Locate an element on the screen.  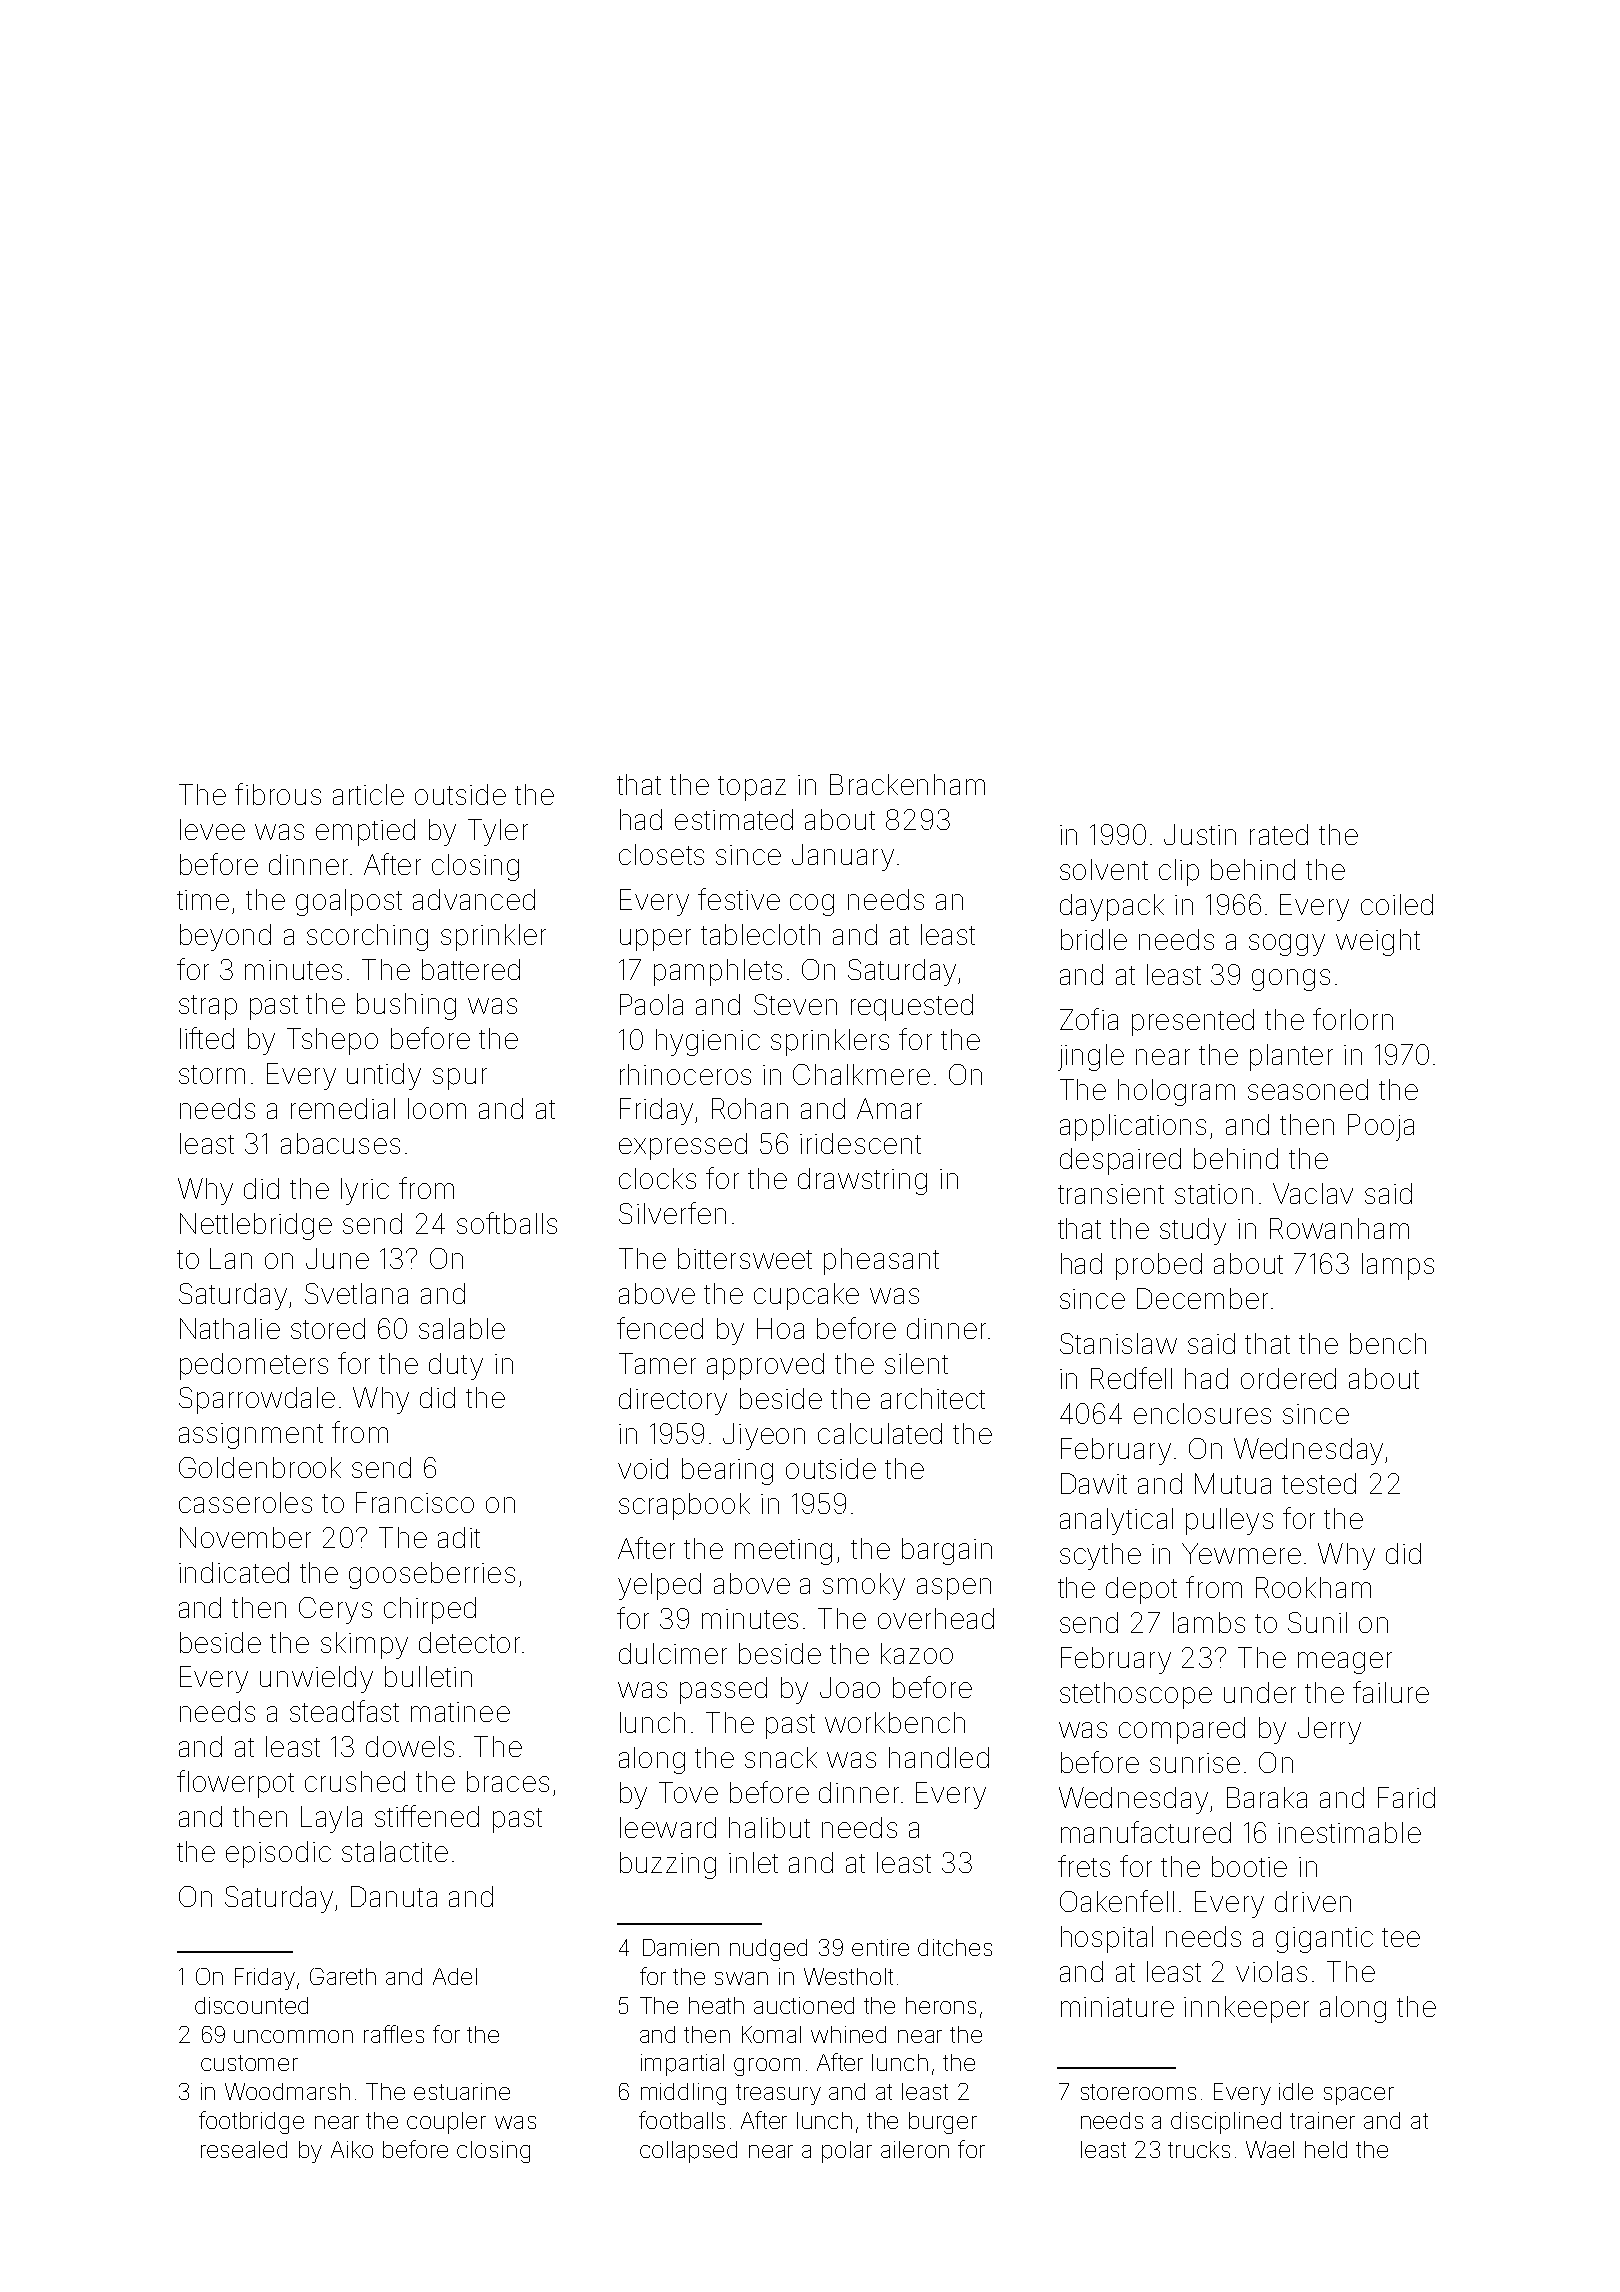
trucks is located at coordinates (1199, 2149).
